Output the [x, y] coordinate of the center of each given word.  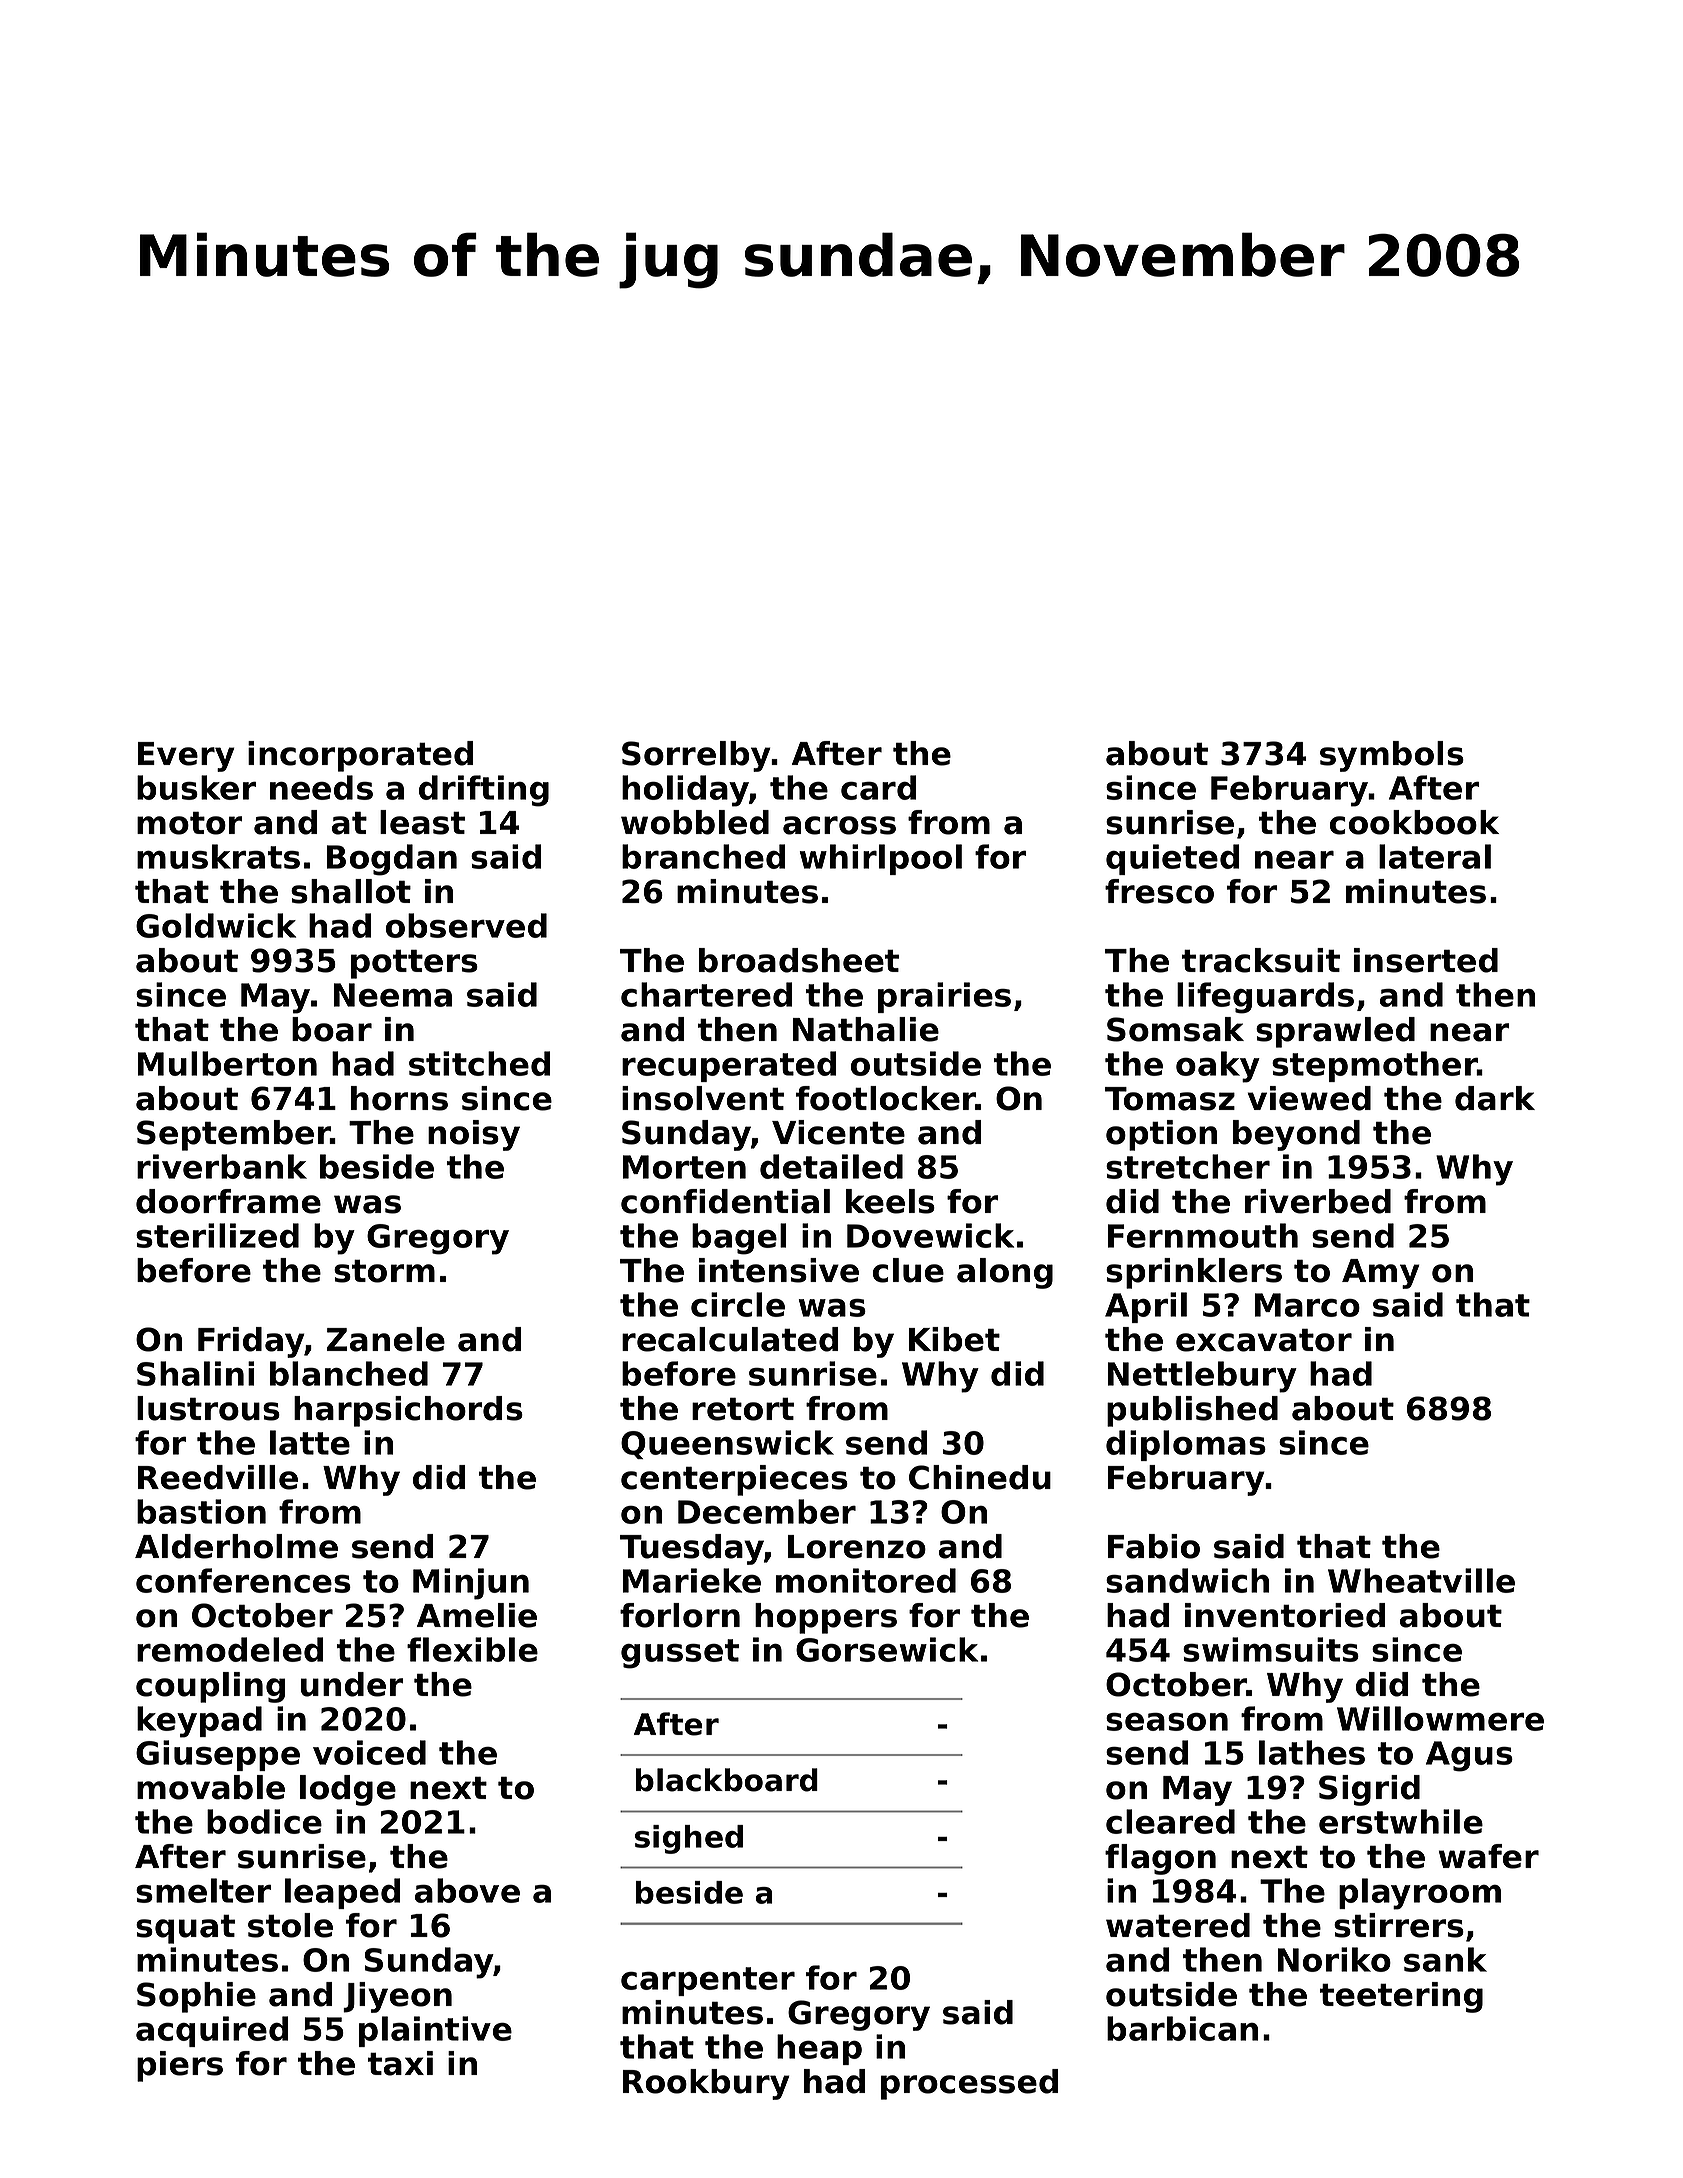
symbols [1392, 756]
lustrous [208, 1408]
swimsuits [1271, 1649]
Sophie [196, 1997]
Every [186, 757]
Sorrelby [696, 756]
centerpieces [734, 1480]
